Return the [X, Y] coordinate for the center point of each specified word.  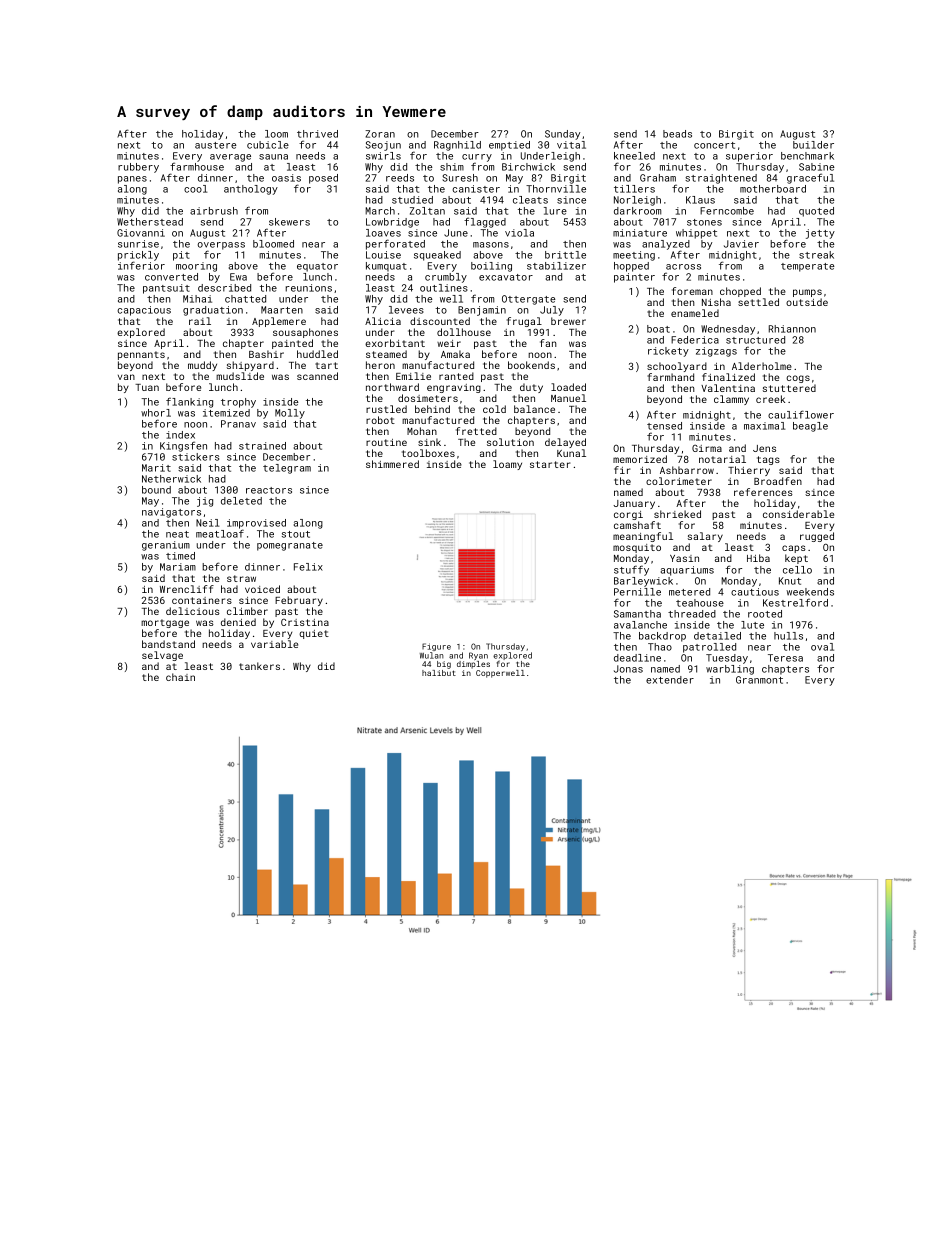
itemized [226, 413]
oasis [286, 178]
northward [392, 387]
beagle [810, 427]
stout [296, 534]
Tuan [147, 387]
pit [181, 256]
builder [813, 145]
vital [571, 145]
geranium [166, 546]
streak [816, 255]
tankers [259, 666]
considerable [798, 514]
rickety [668, 352]
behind [432, 409]
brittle [565, 255]
